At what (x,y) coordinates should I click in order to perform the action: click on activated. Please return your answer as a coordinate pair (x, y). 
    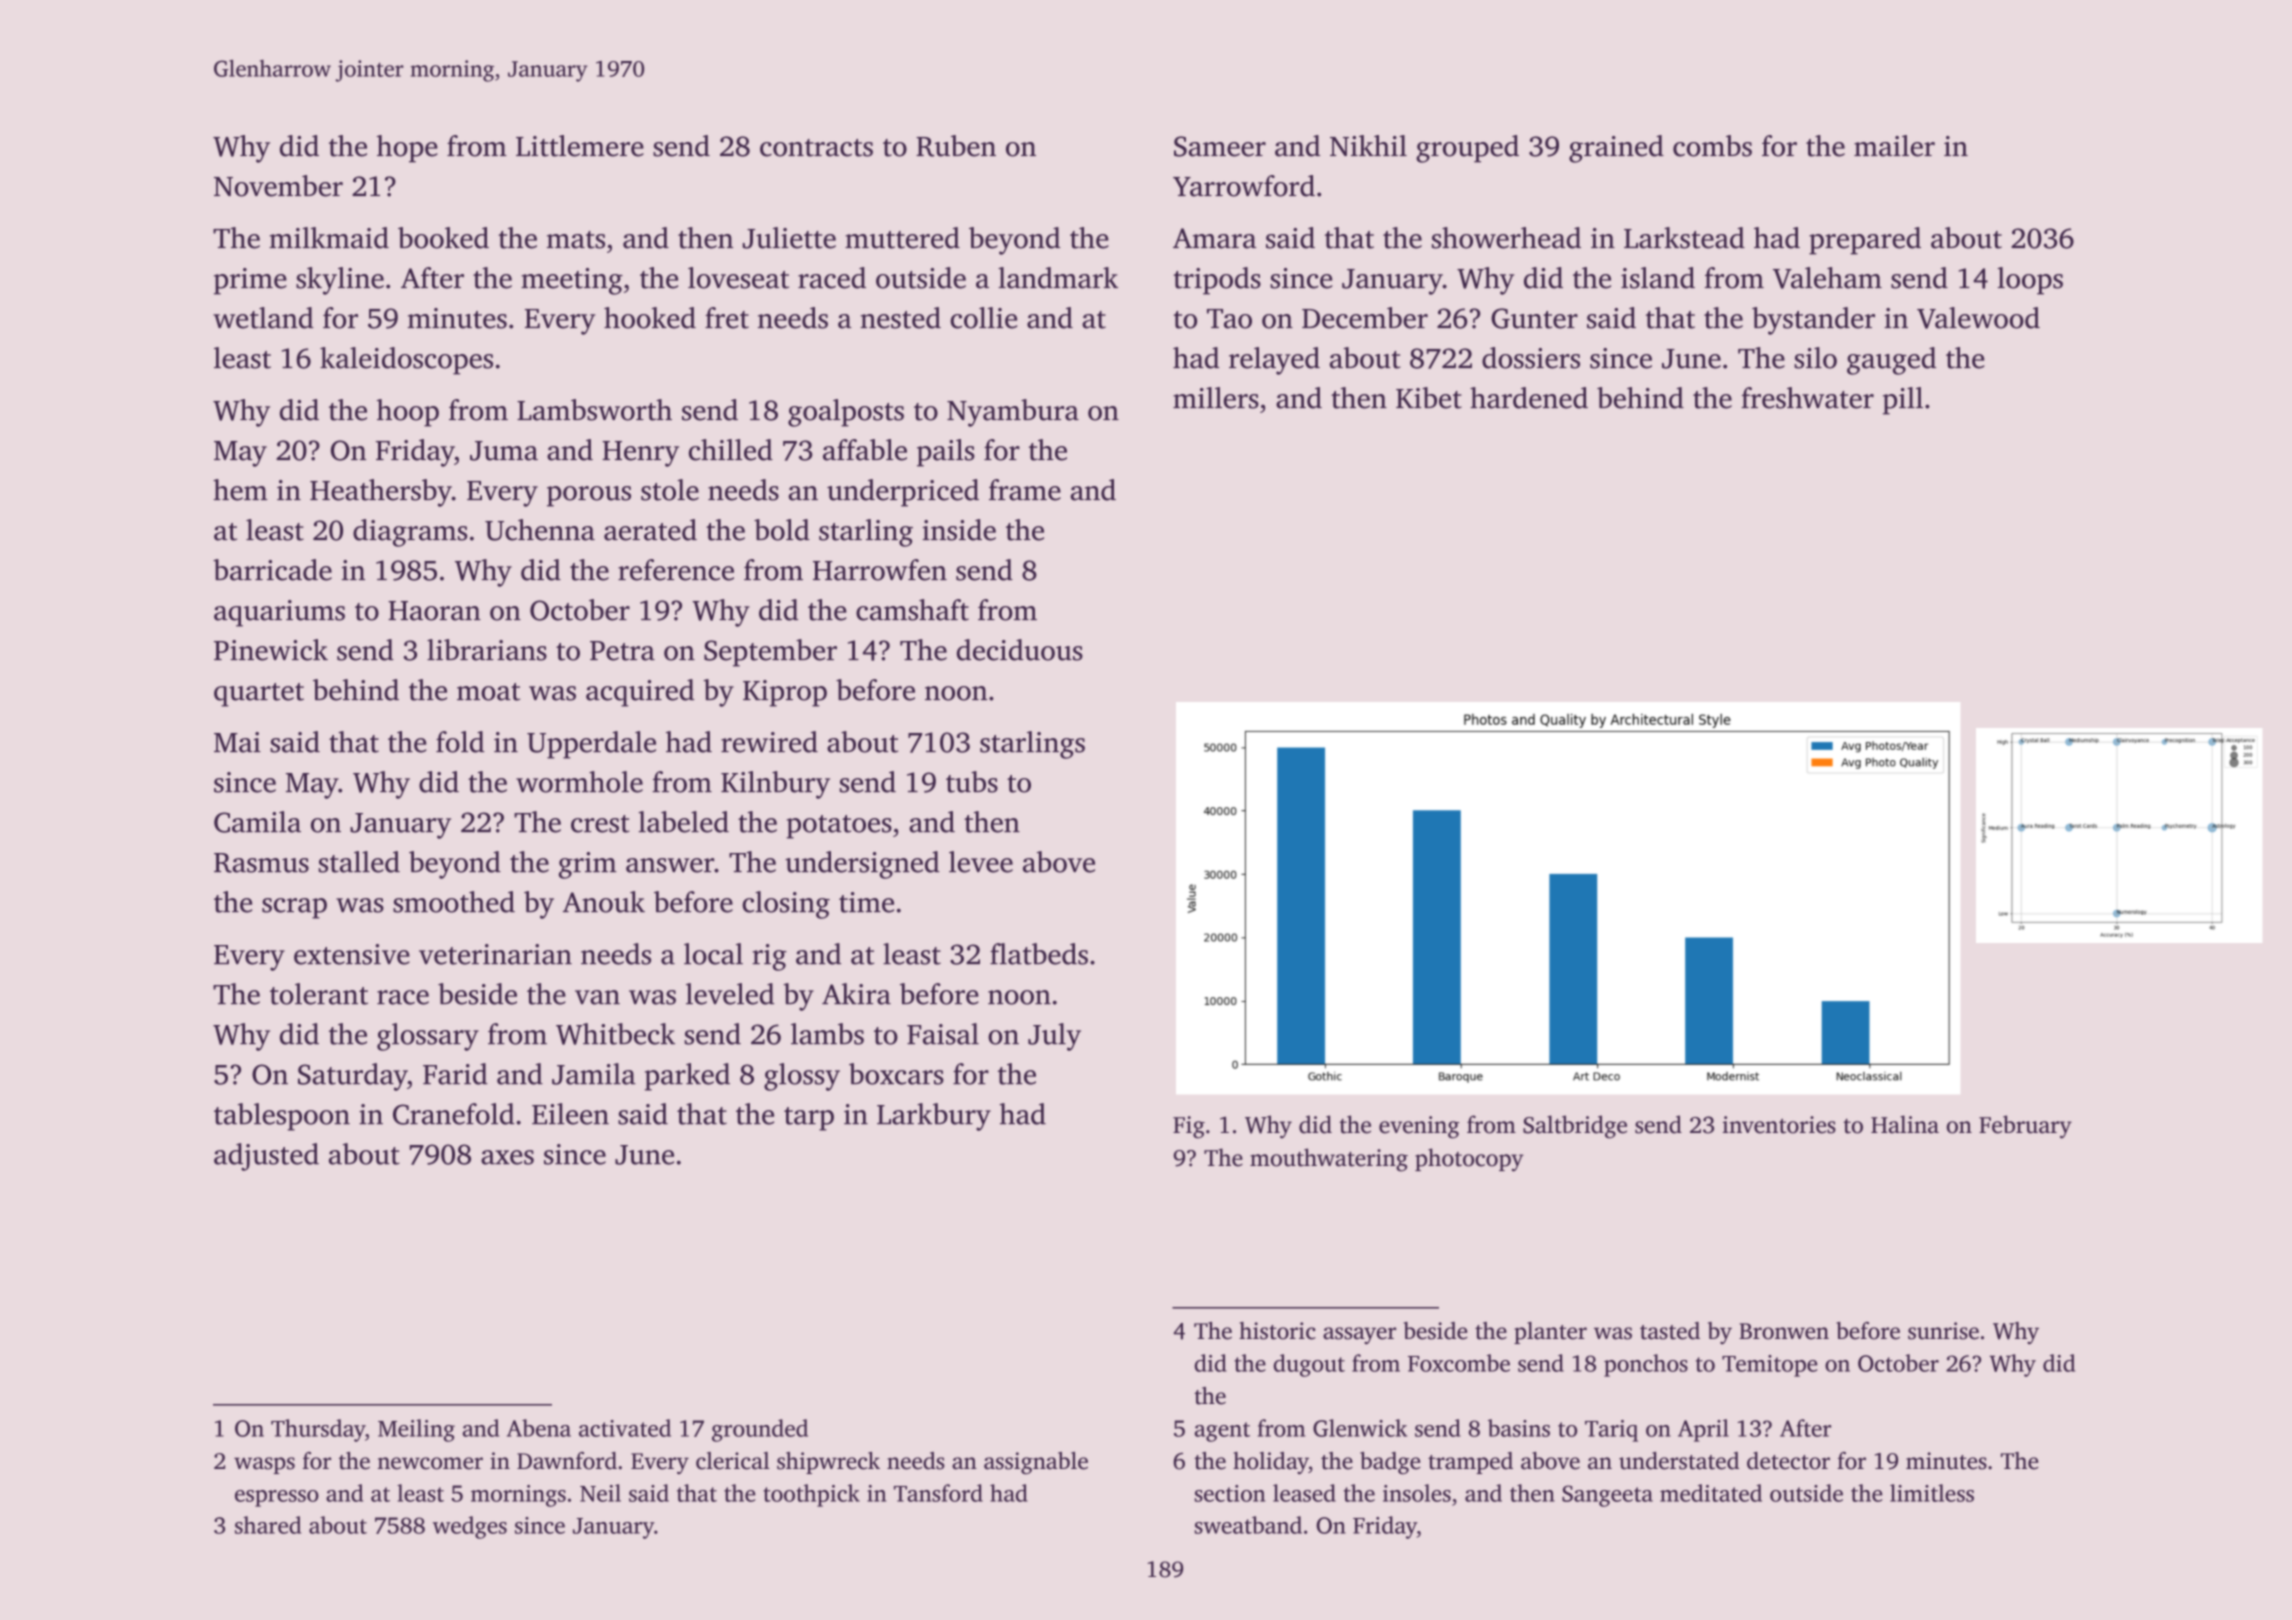
    Looking at the image, I should click on (625, 1428).
